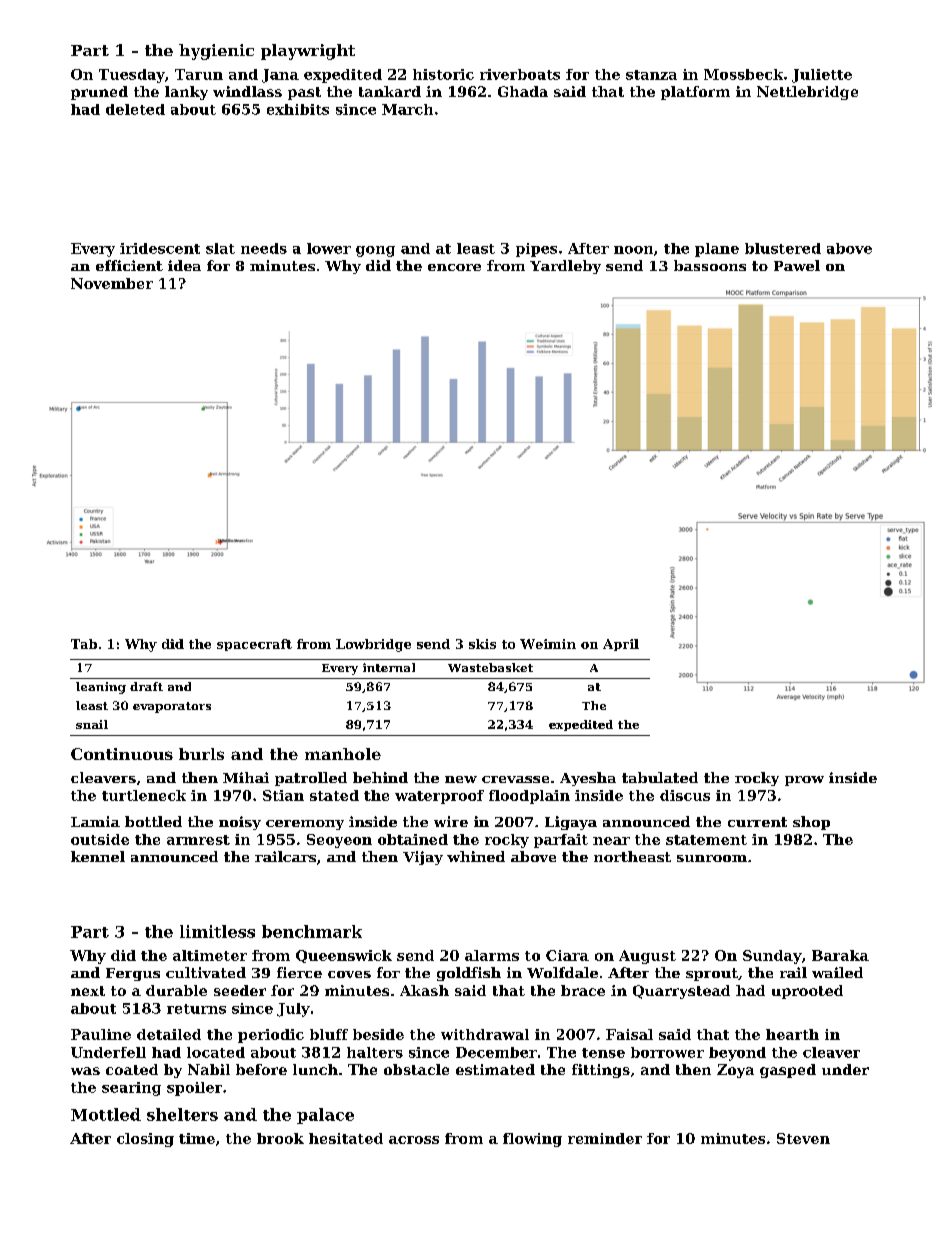 Image resolution: width=952 pixels, height=1233 pixels. Describe the element at coordinates (186, 93) in the screenshot. I see `lanky` at that location.
